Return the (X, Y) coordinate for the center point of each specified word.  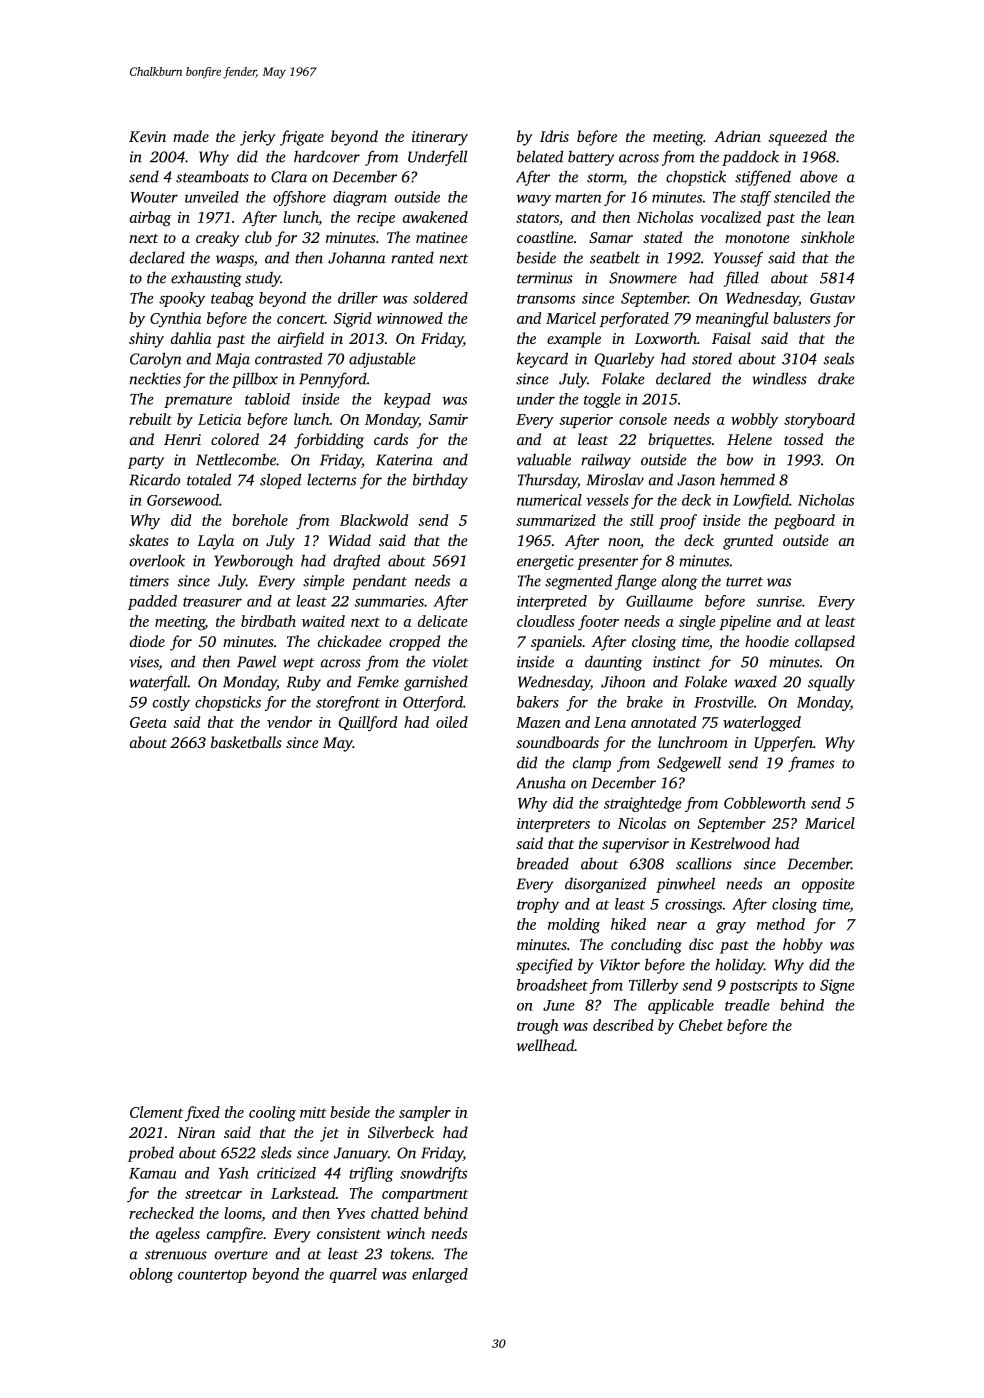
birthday (440, 481)
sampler (425, 1113)
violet (450, 661)
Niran (196, 1132)
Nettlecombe (236, 459)
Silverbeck (401, 1132)
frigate (302, 138)
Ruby (304, 683)
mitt (313, 1112)
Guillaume (659, 601)
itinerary (440, 138)
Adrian (737, 136)
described (623, 1025)
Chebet (701, 1025)
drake (836, 378)
